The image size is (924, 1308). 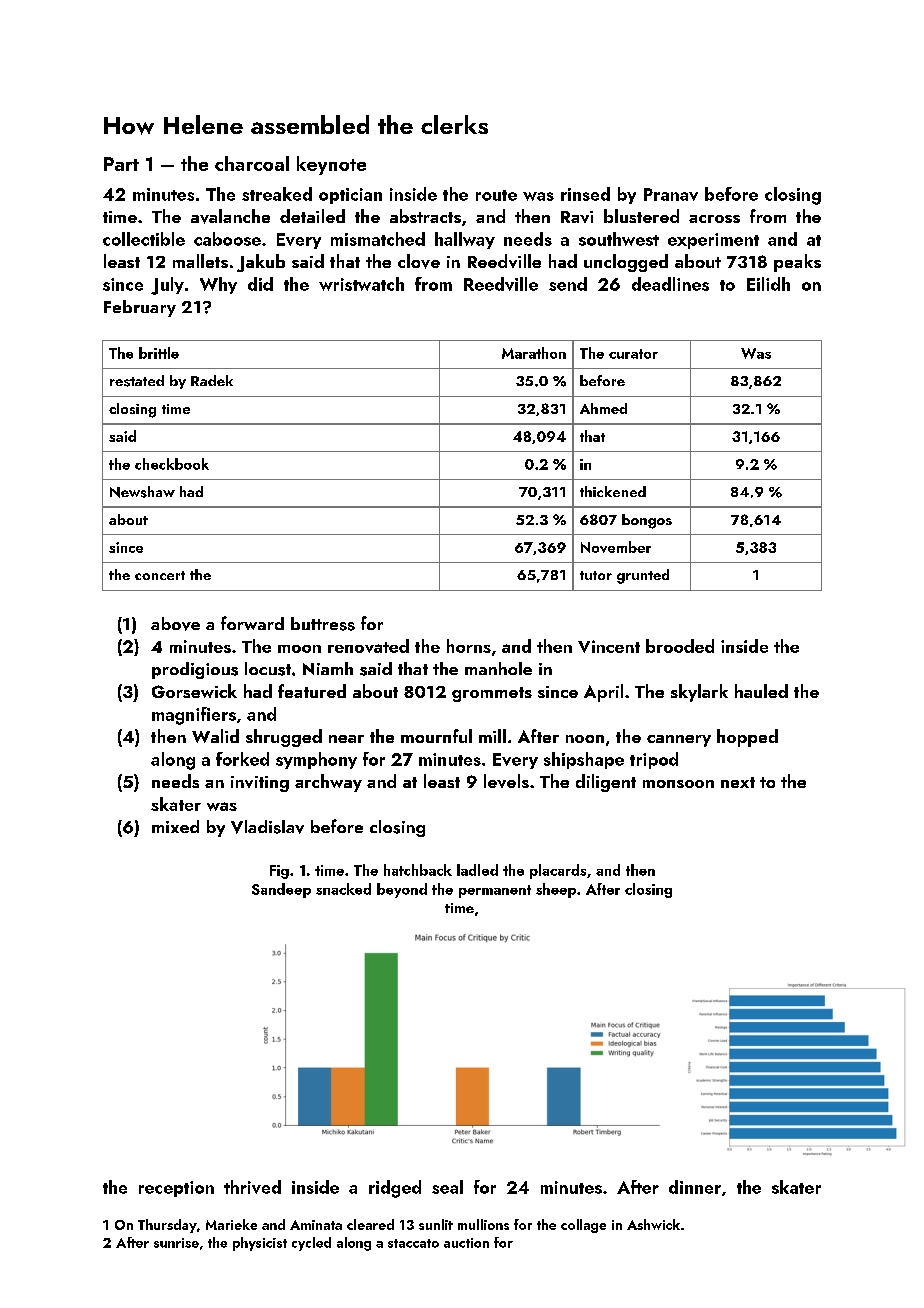 I want to click on permanent, so click(x=495, y=891).
